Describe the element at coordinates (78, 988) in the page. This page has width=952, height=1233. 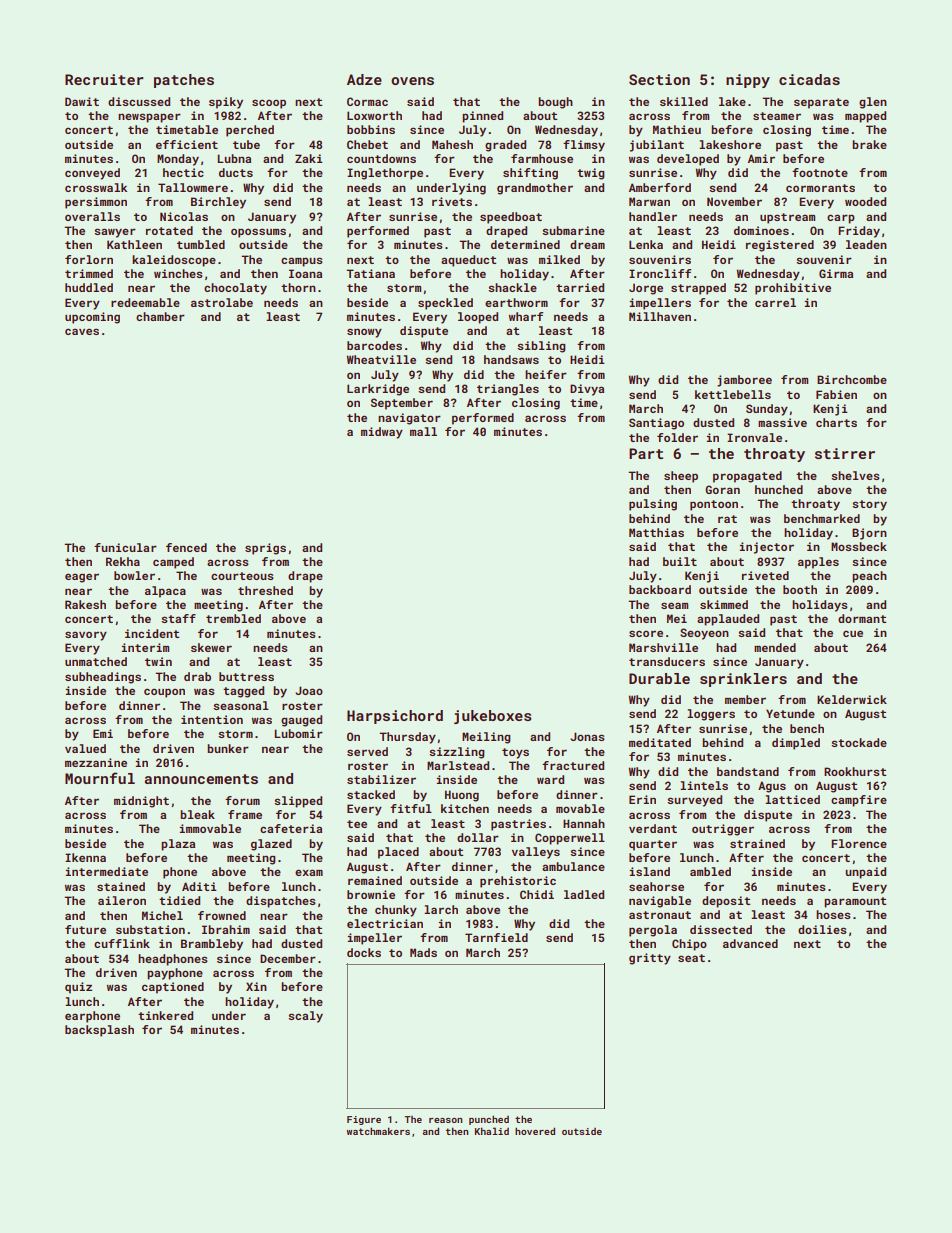
I see `quiz` at that location.
